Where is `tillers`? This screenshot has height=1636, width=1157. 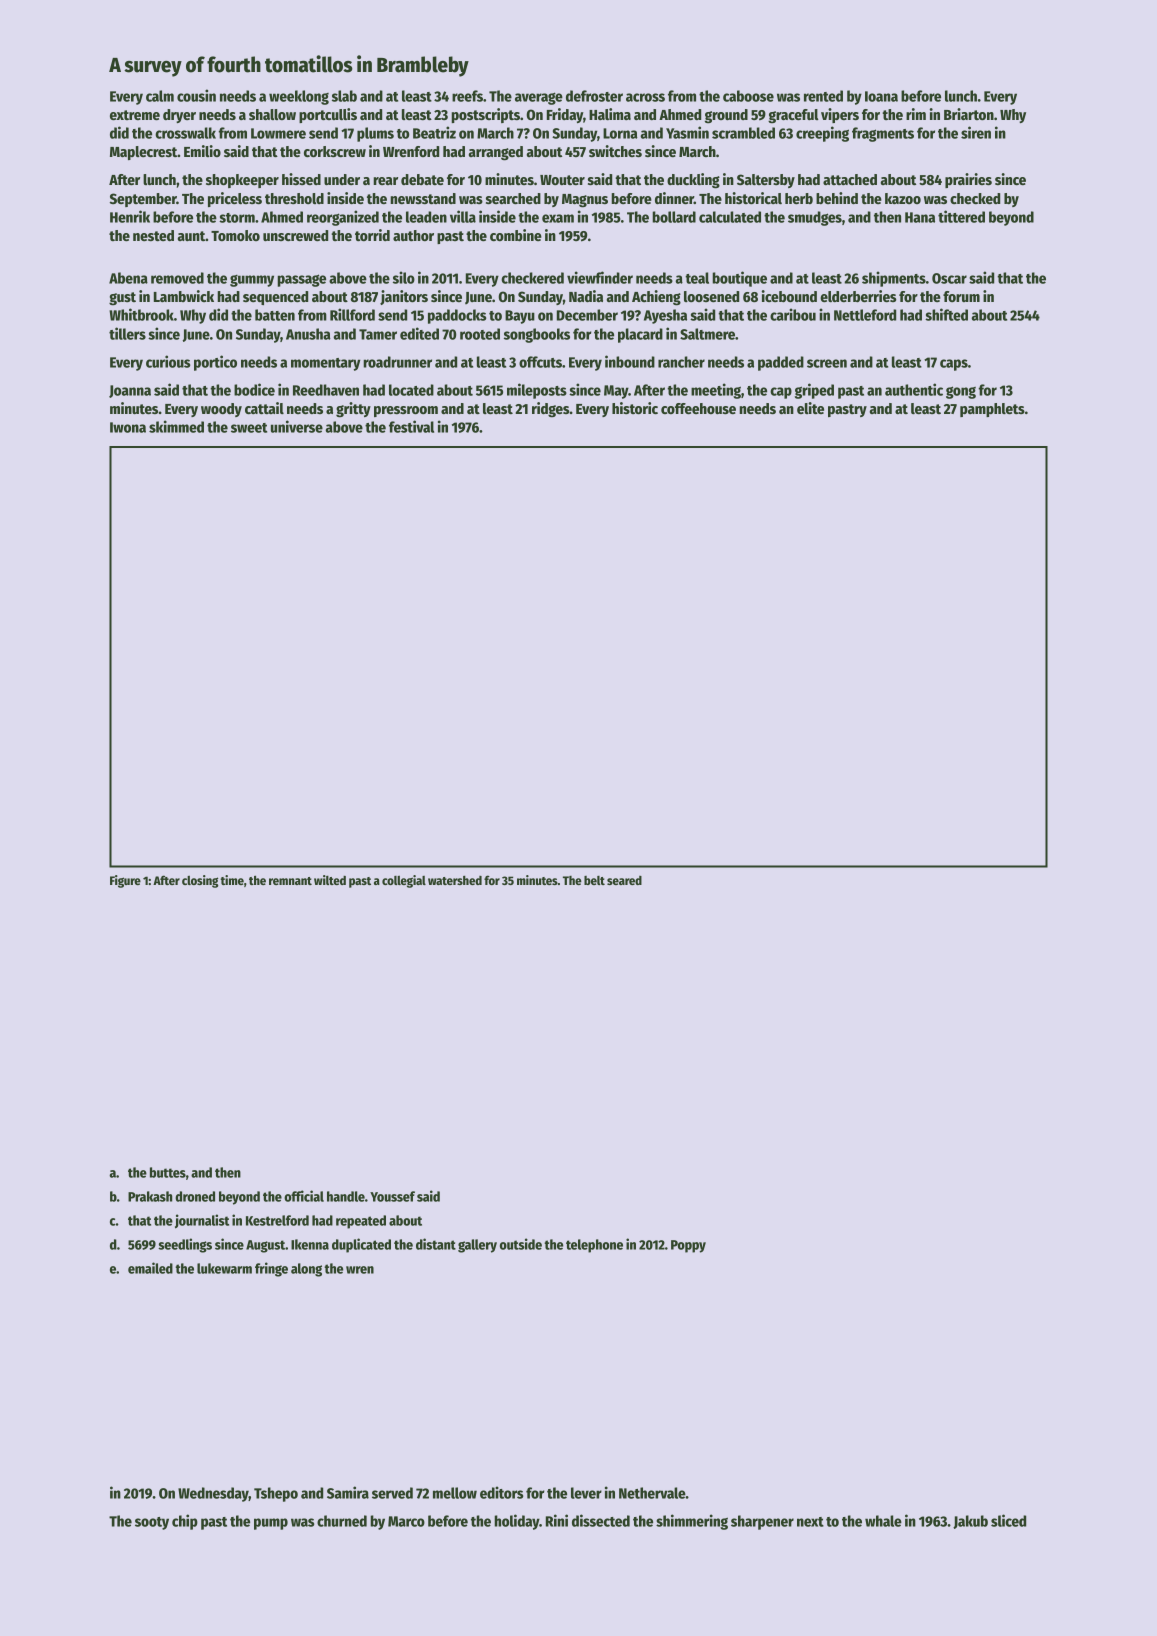
tillers is located at coordinates (127, 333).
